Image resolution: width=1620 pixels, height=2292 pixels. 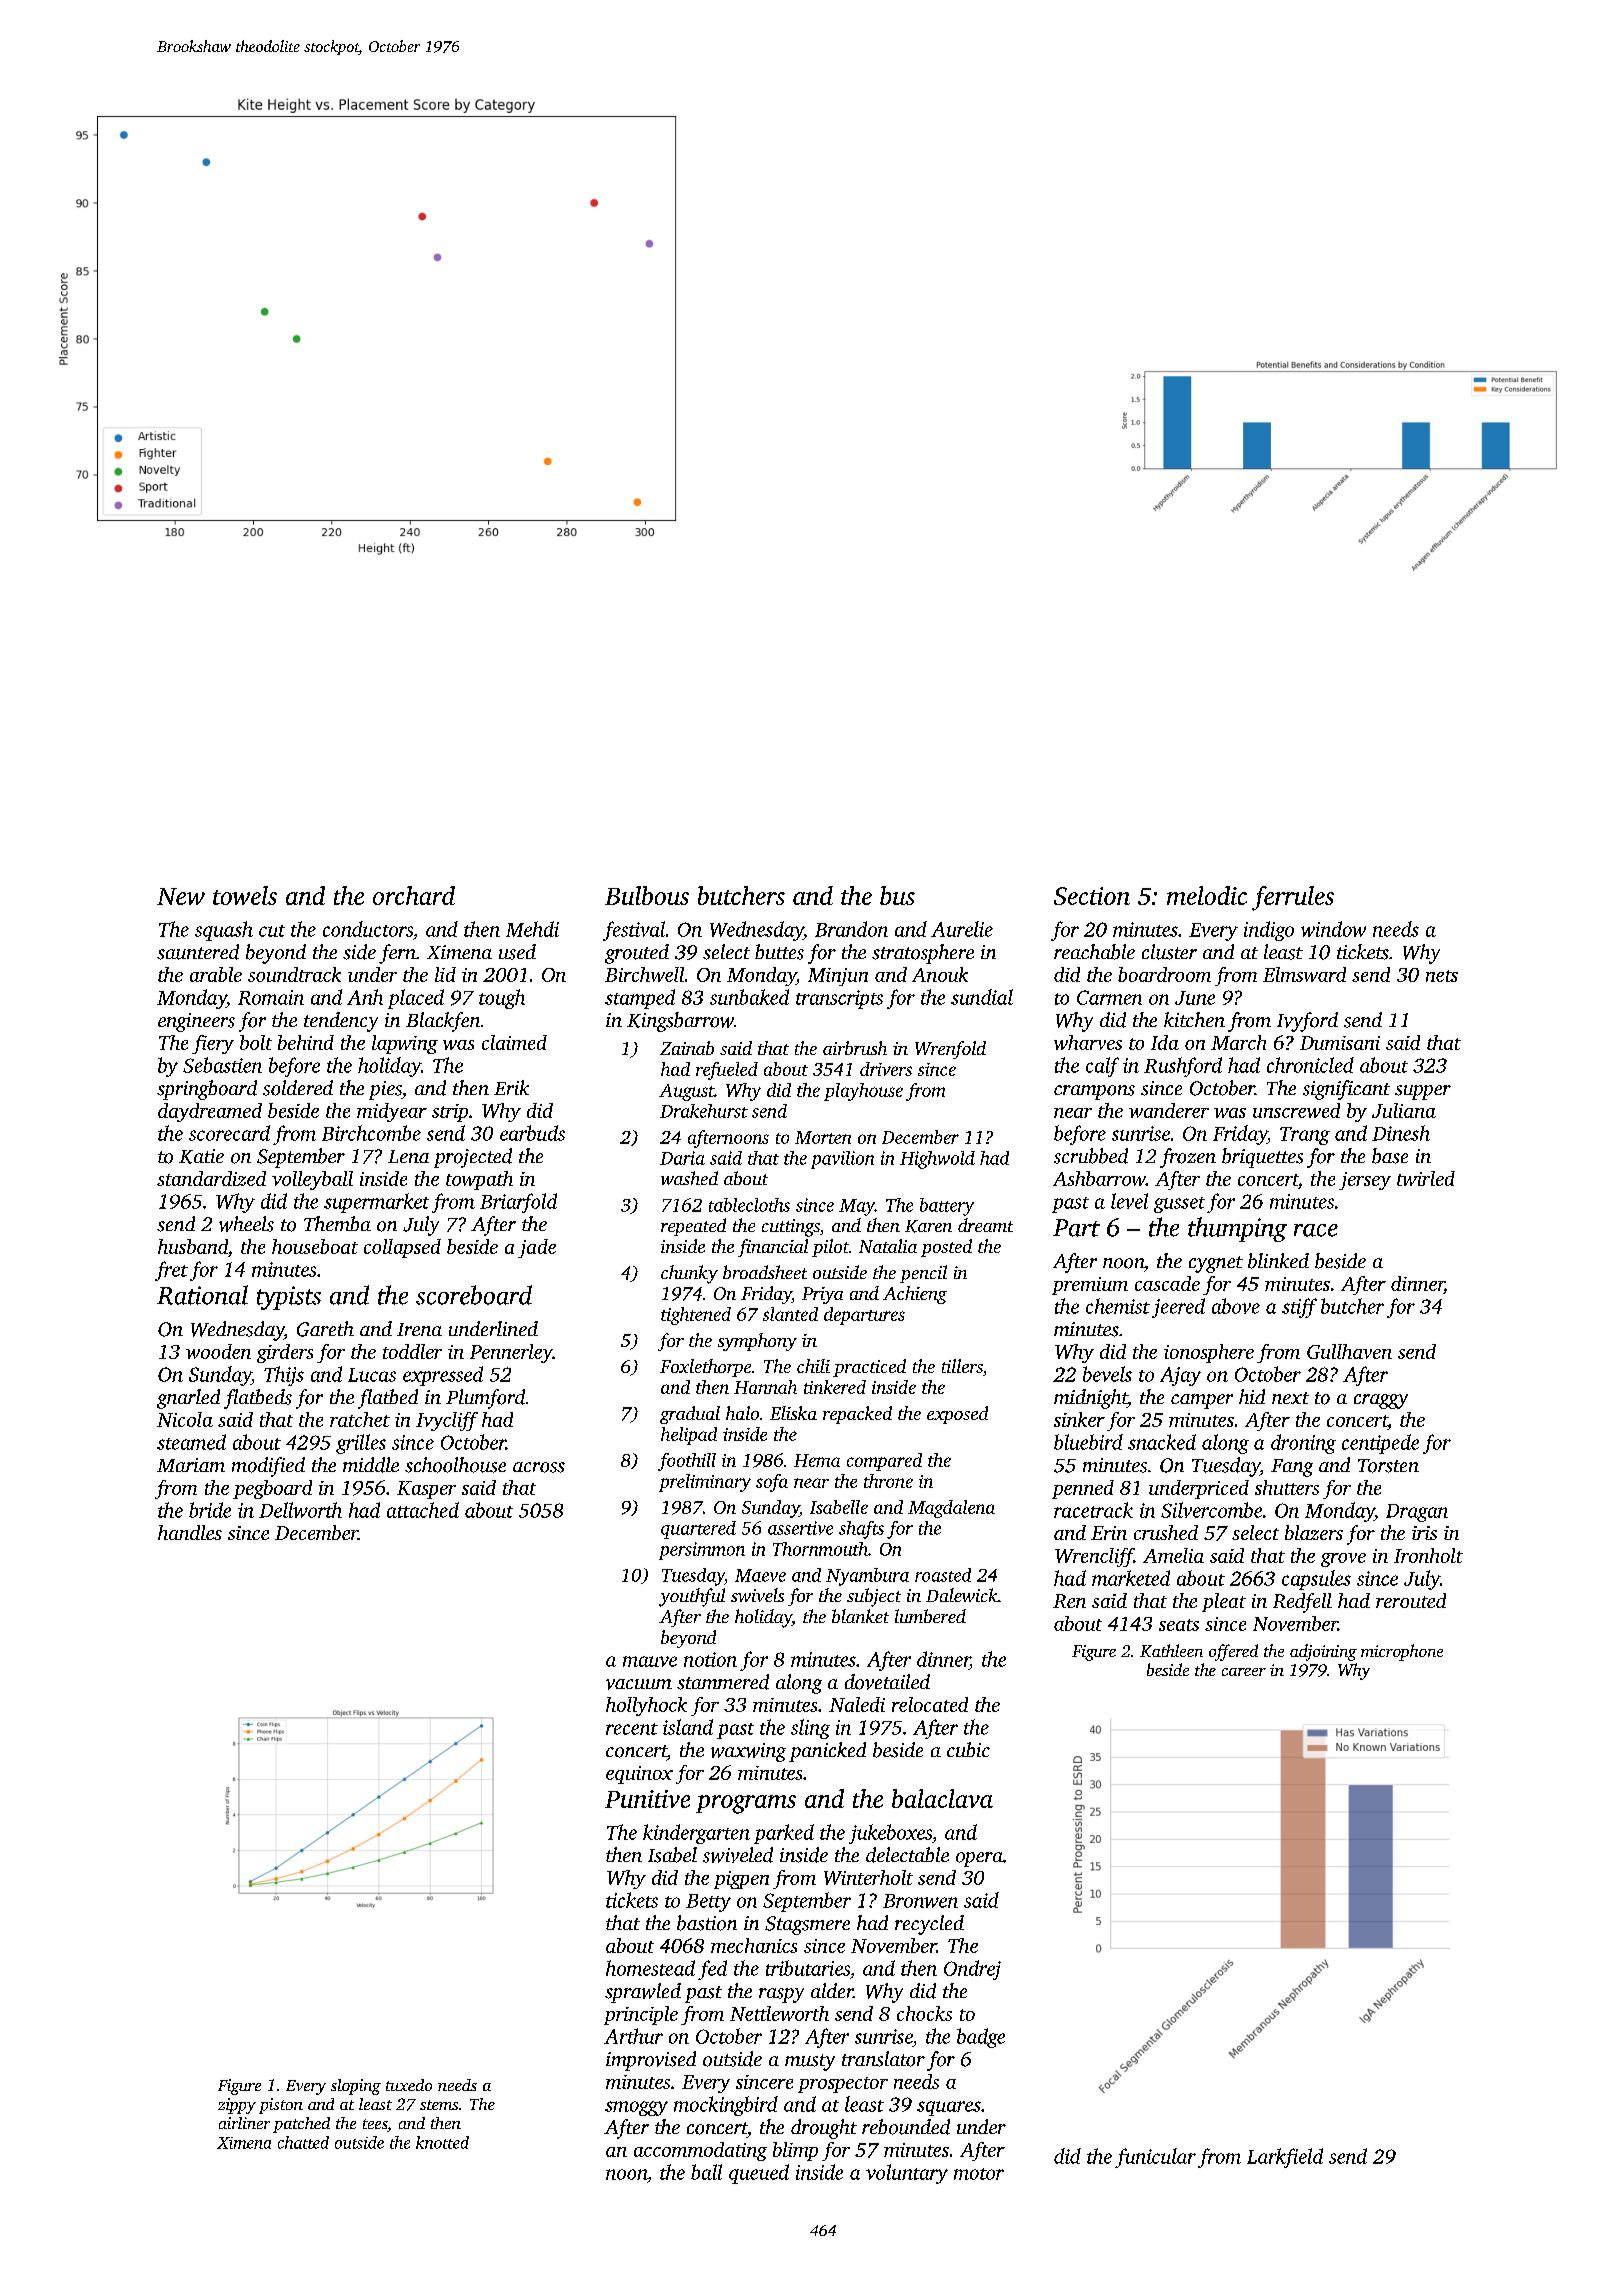 I want to click on Irena, so click(x=419, y=1329).
